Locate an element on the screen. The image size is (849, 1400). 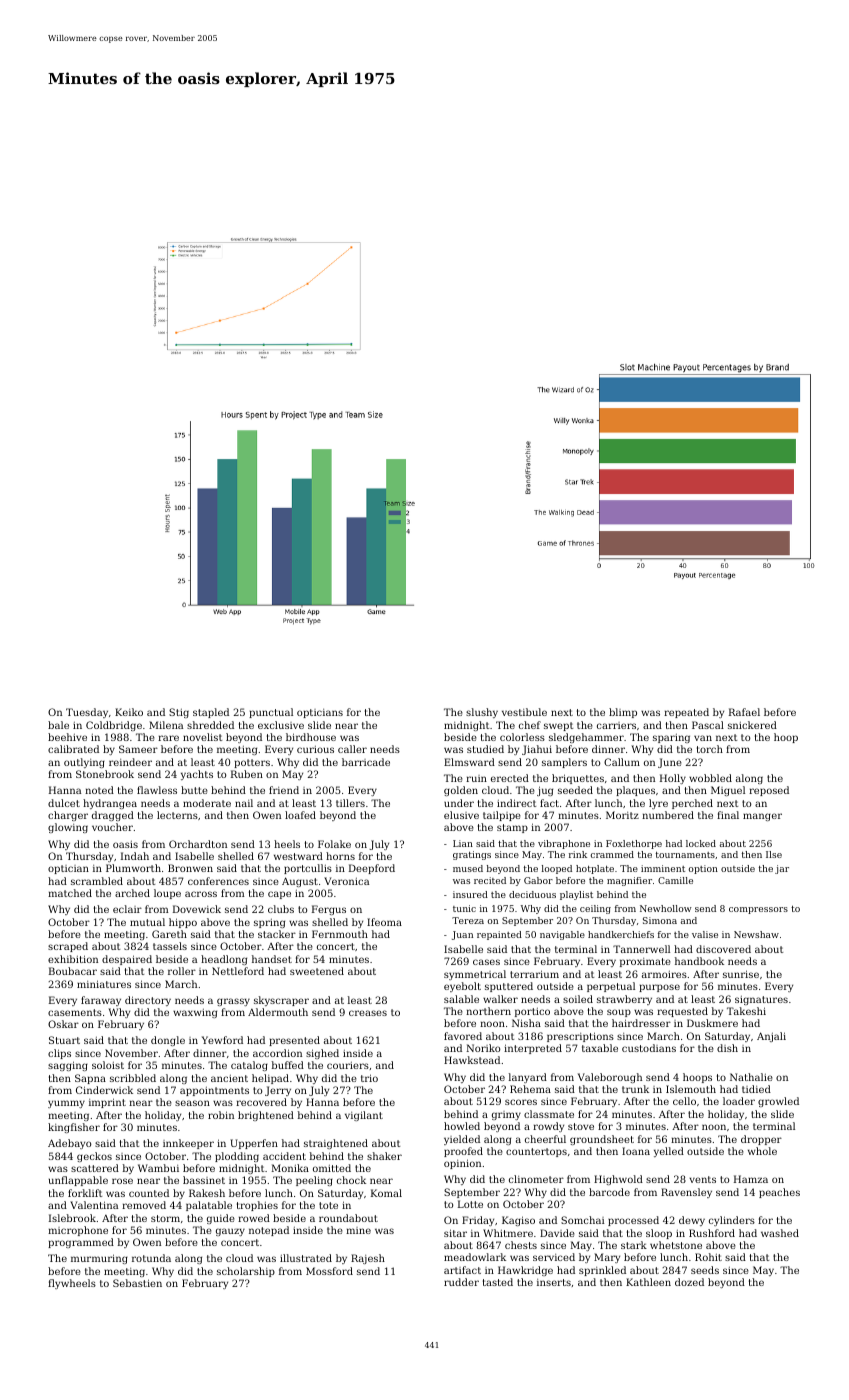
rare is located at coordinates (168, 738).
